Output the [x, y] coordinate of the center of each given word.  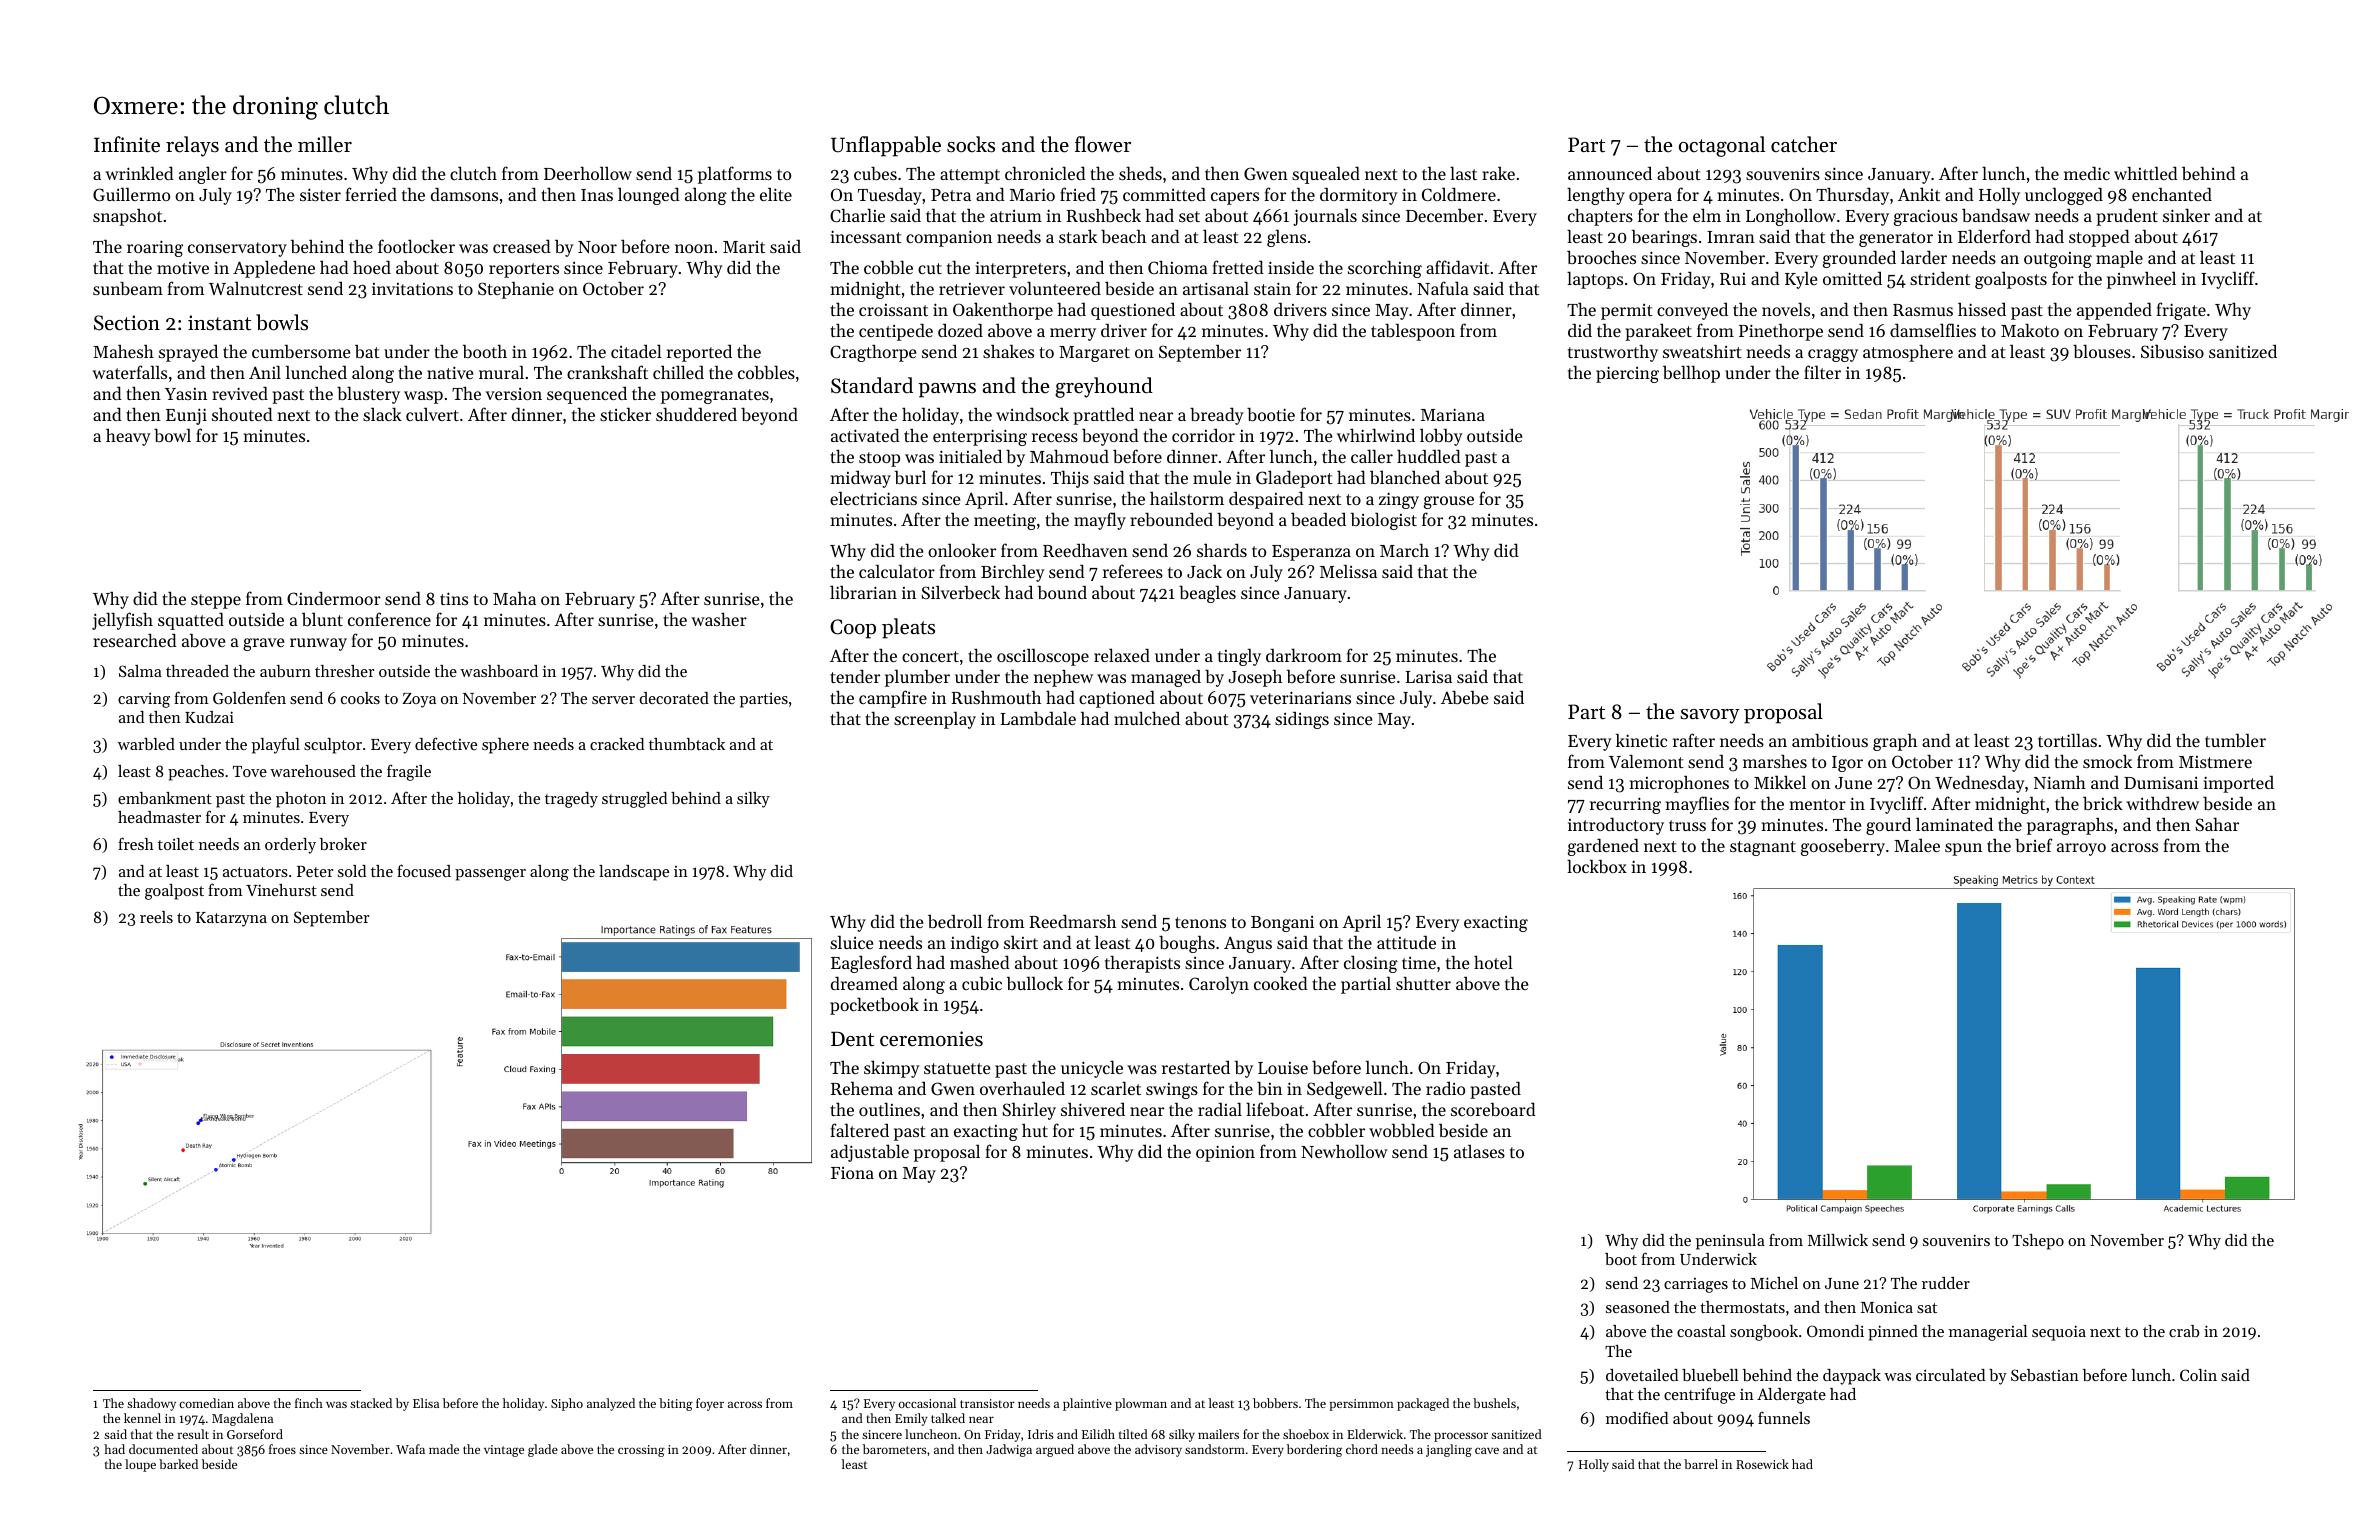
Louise [1283, 1068]
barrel [1701, 1464]
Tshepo [2038, 1242]
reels [156, 917]
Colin [2198, 1375]
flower [1103, 144]
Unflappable [886, 146]
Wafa [410, 1449]
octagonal [1722, 146]
